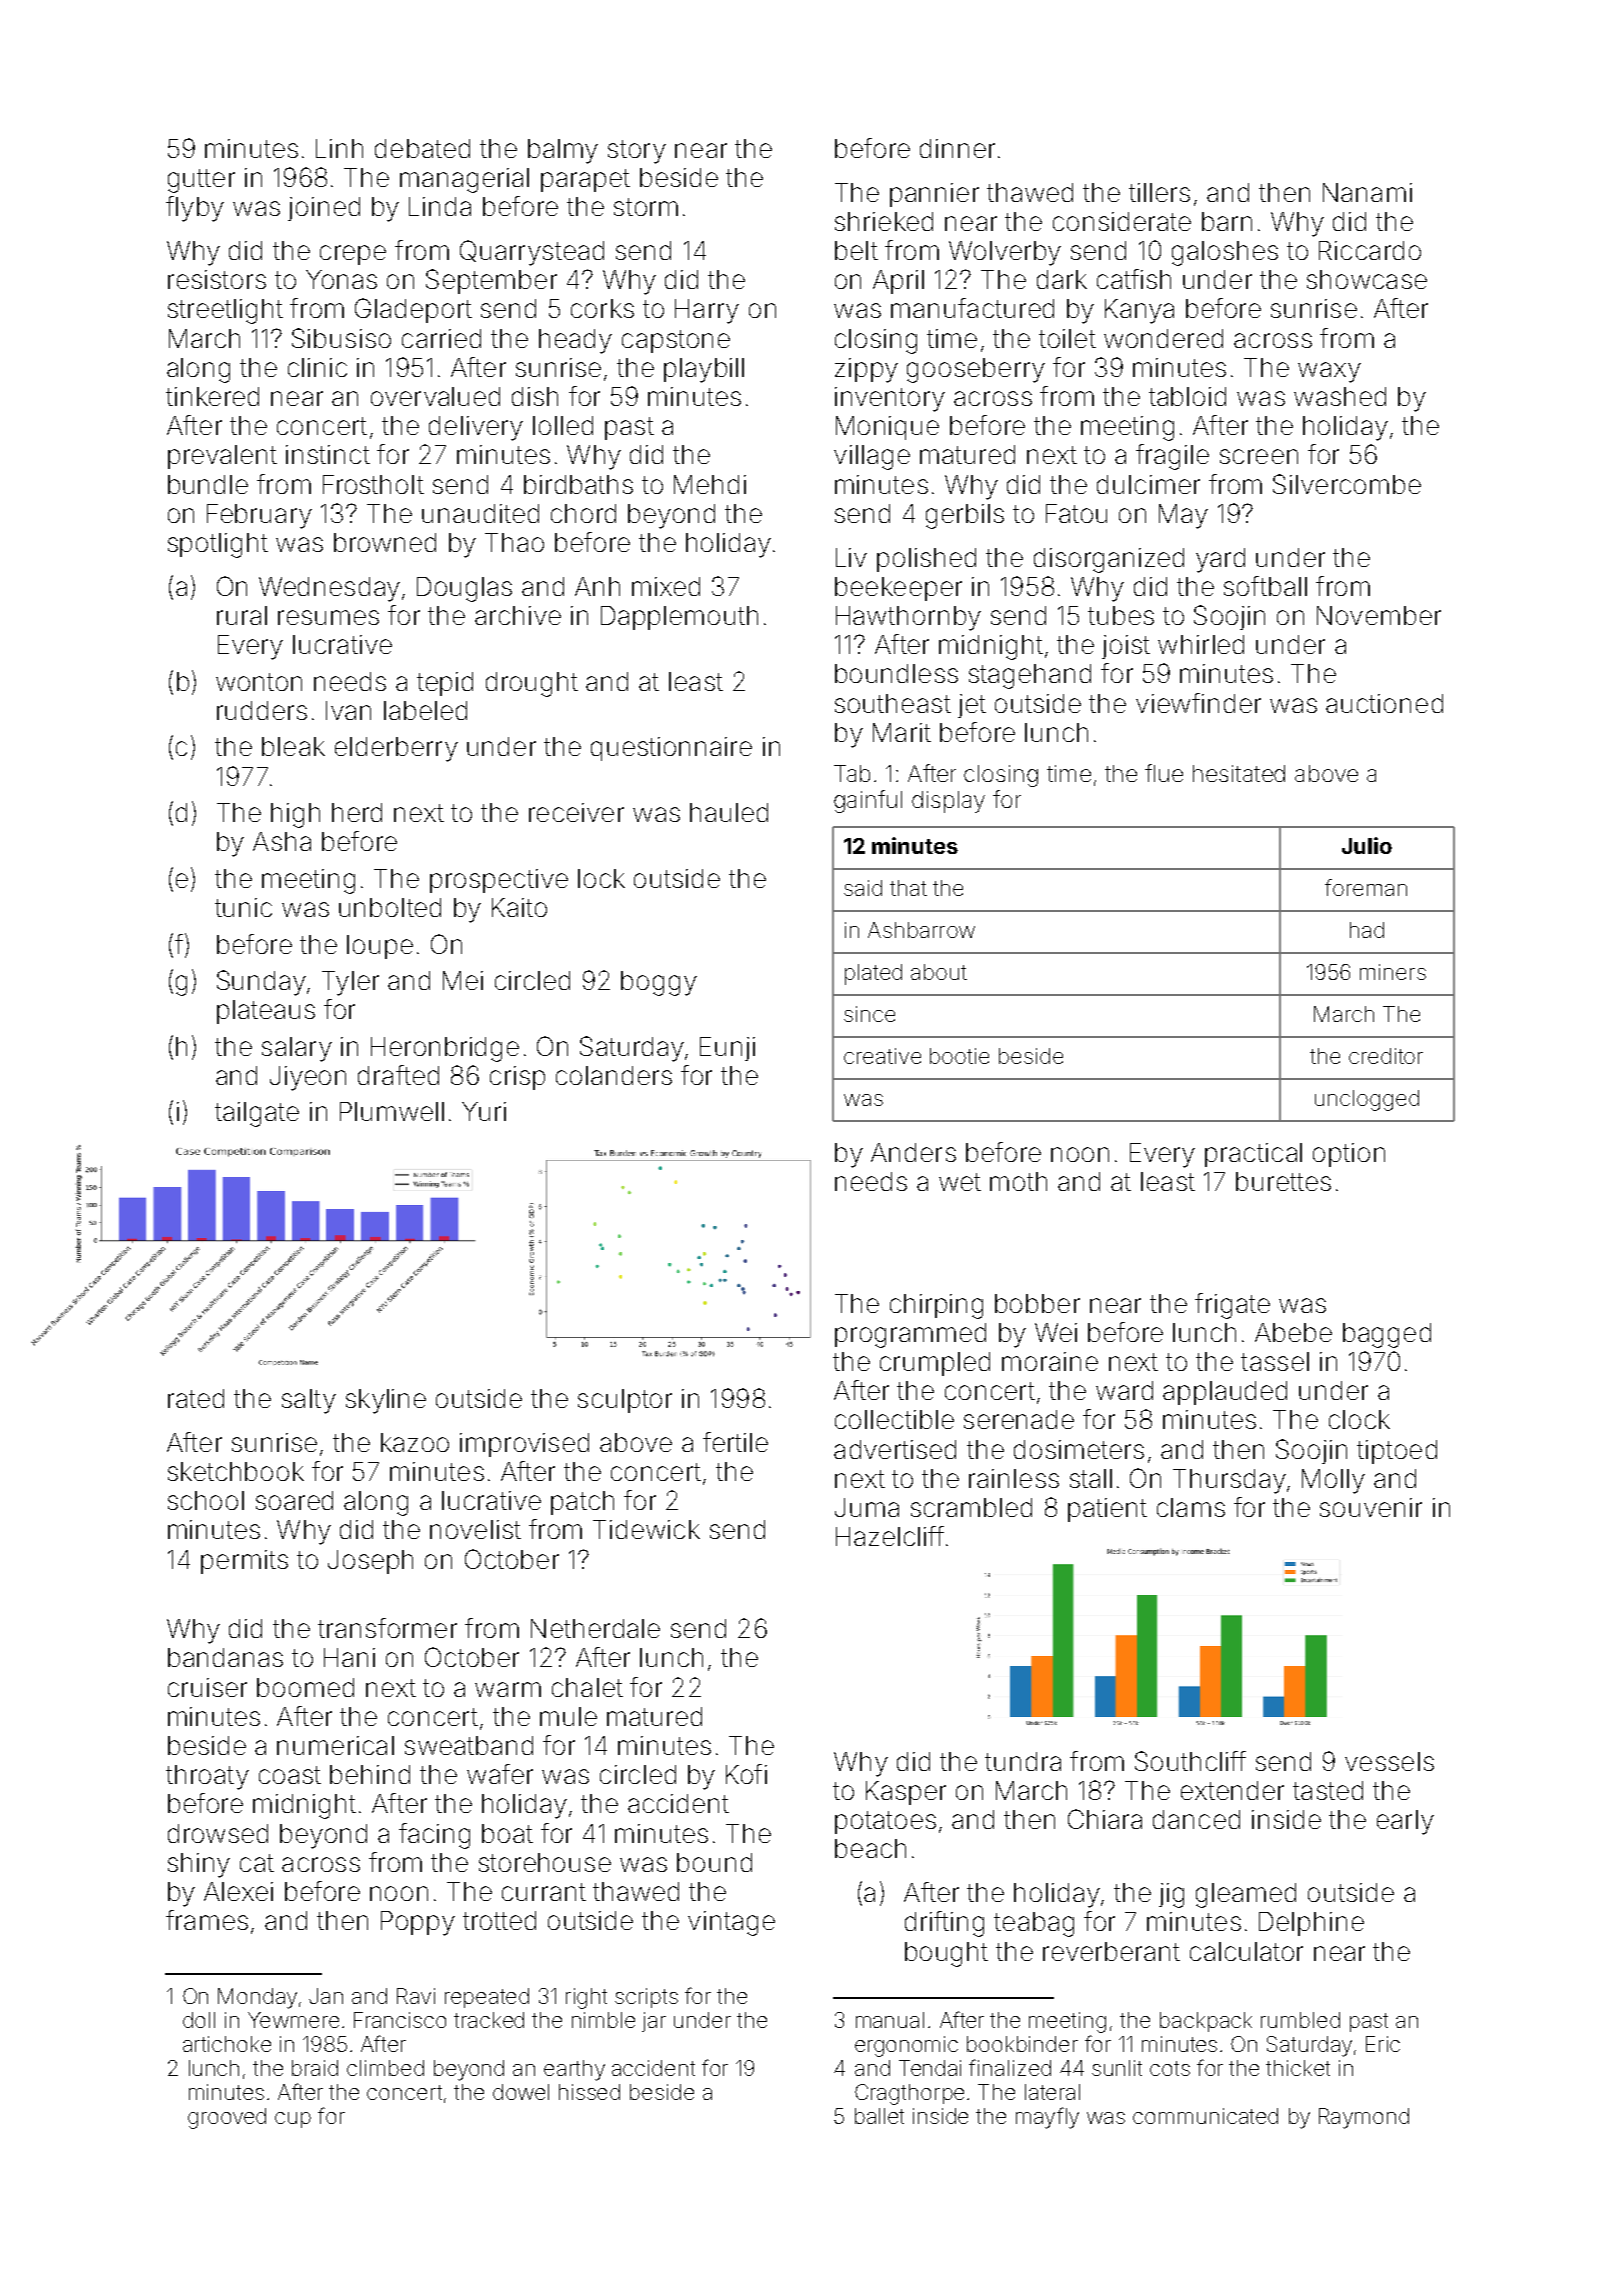 Image resolution: width=1620 pixels, height=2292 pixels. Describe the element at coordinates (960, 1182) in the screenshot. I see `wet` at that location.
